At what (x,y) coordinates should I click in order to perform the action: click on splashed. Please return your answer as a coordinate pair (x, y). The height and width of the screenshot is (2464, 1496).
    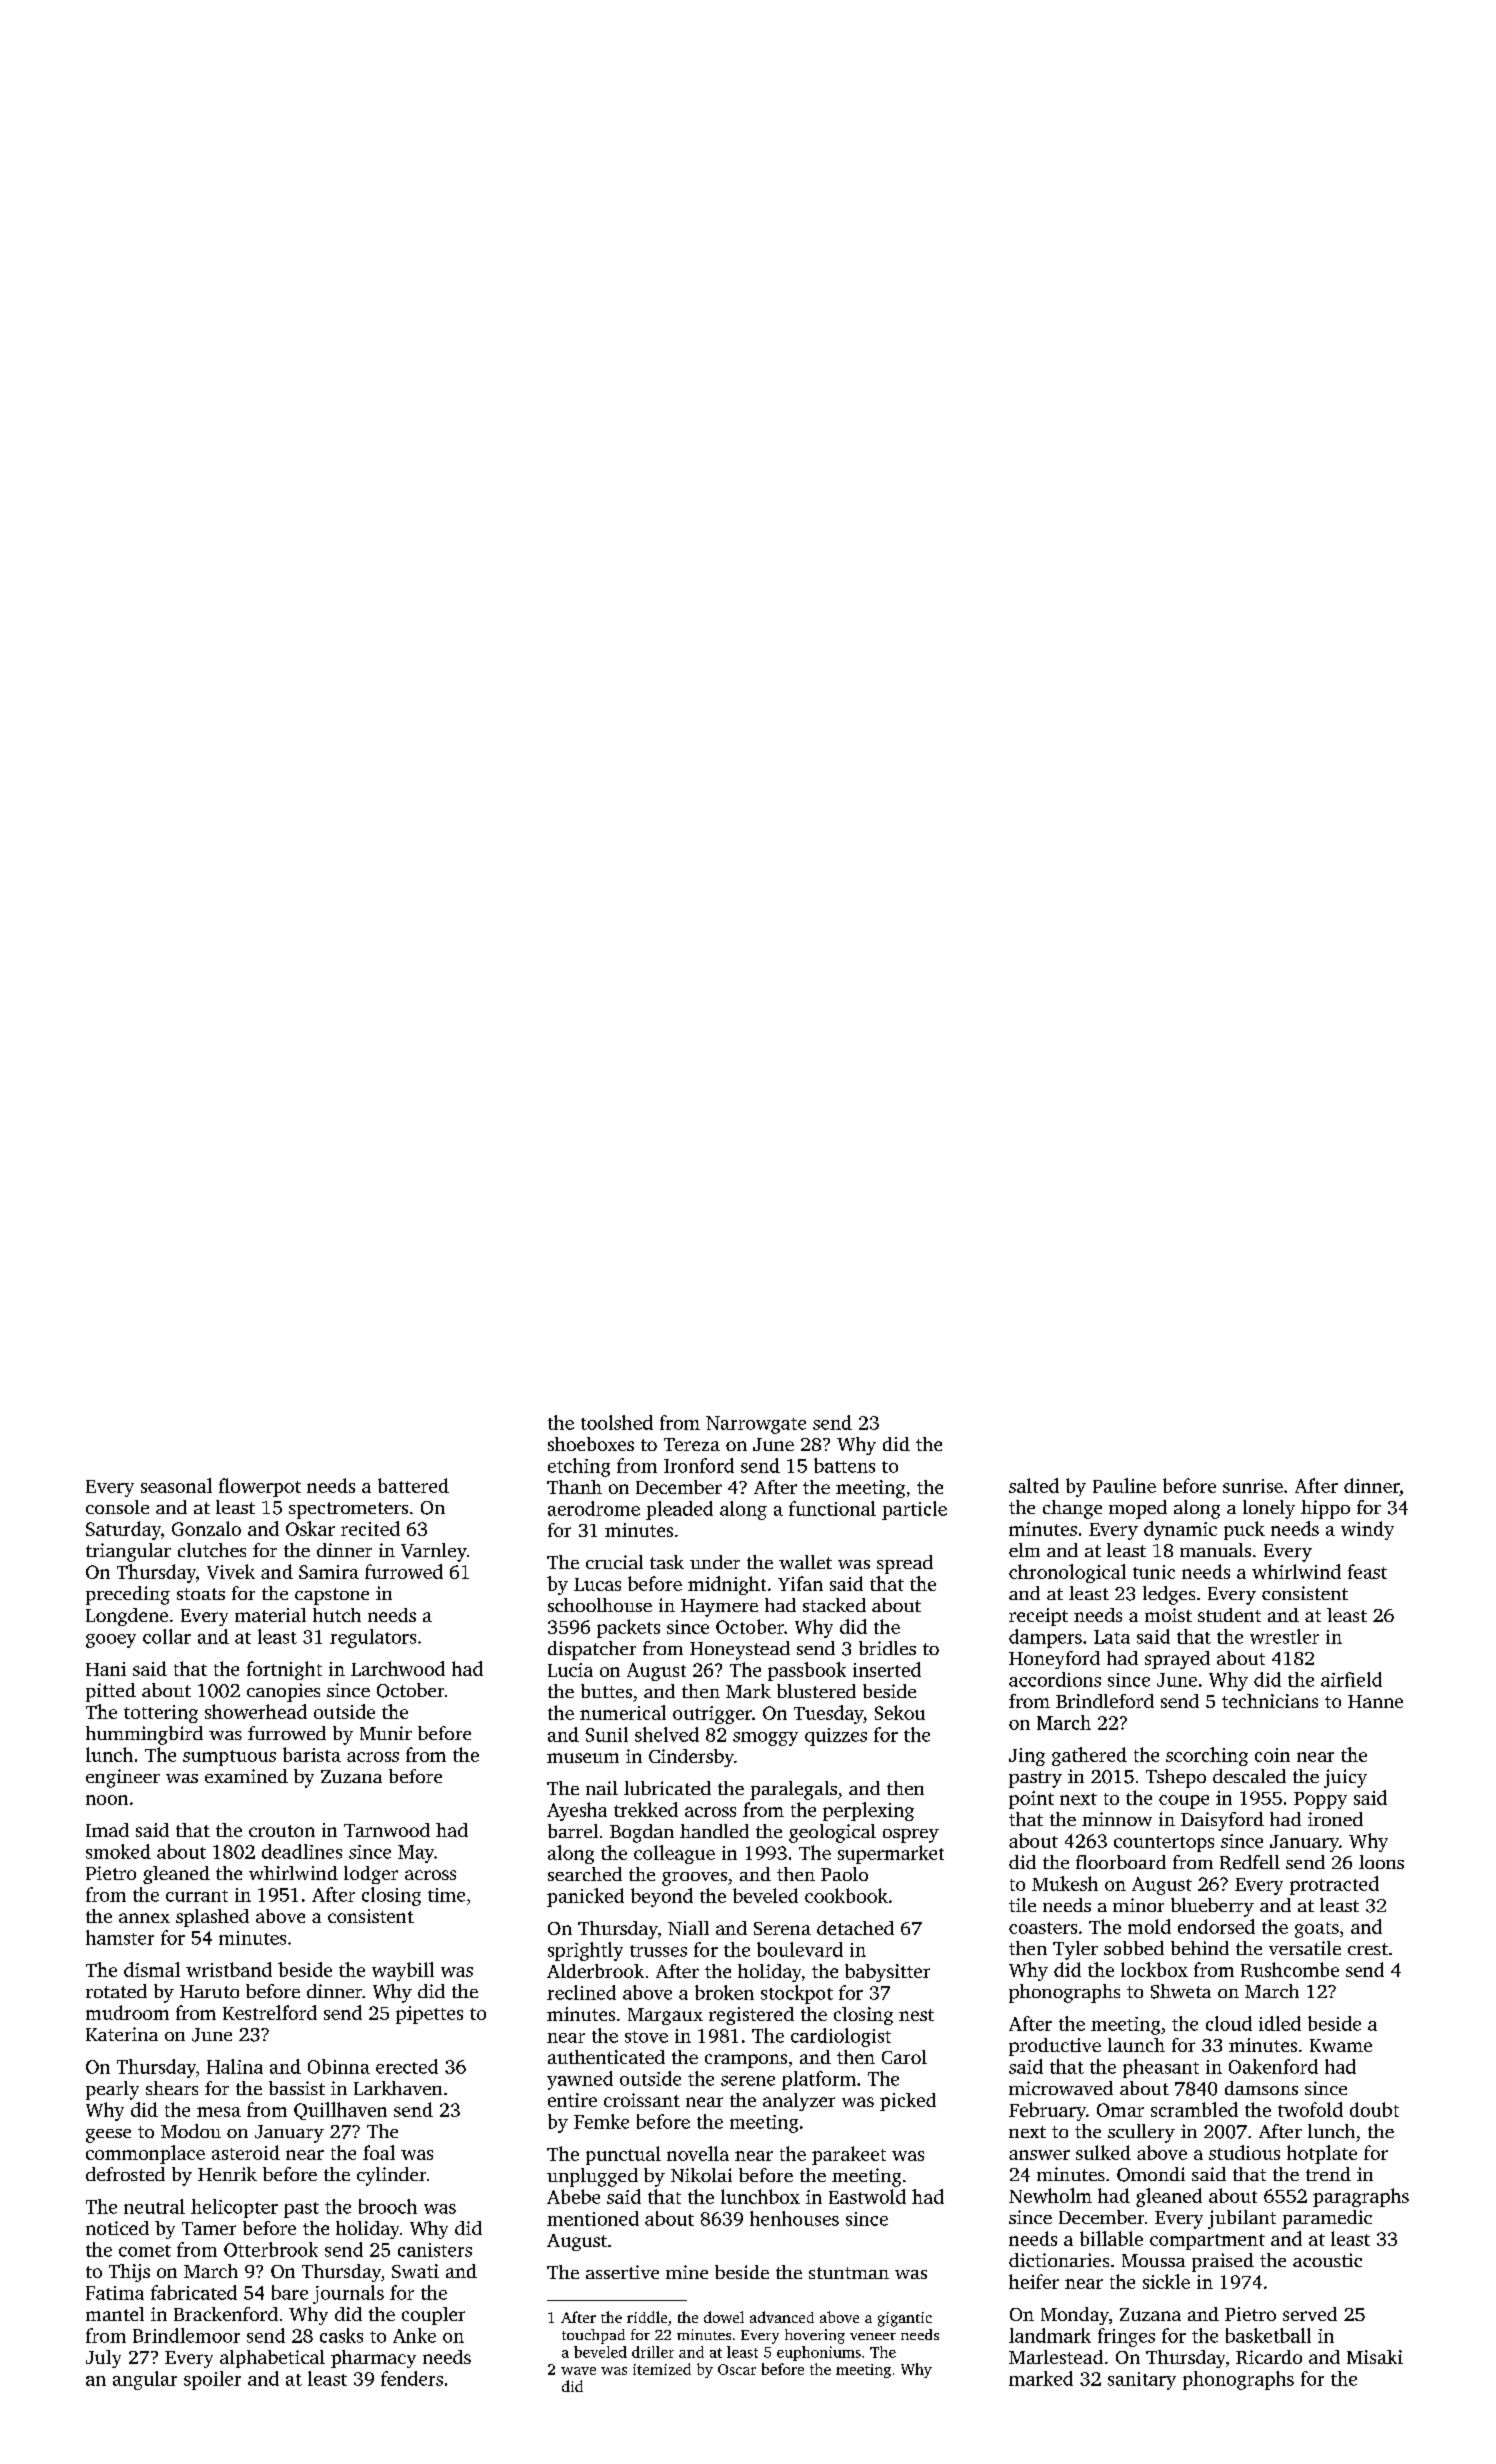
    Looking at the image, I should click on (212, 1918).
